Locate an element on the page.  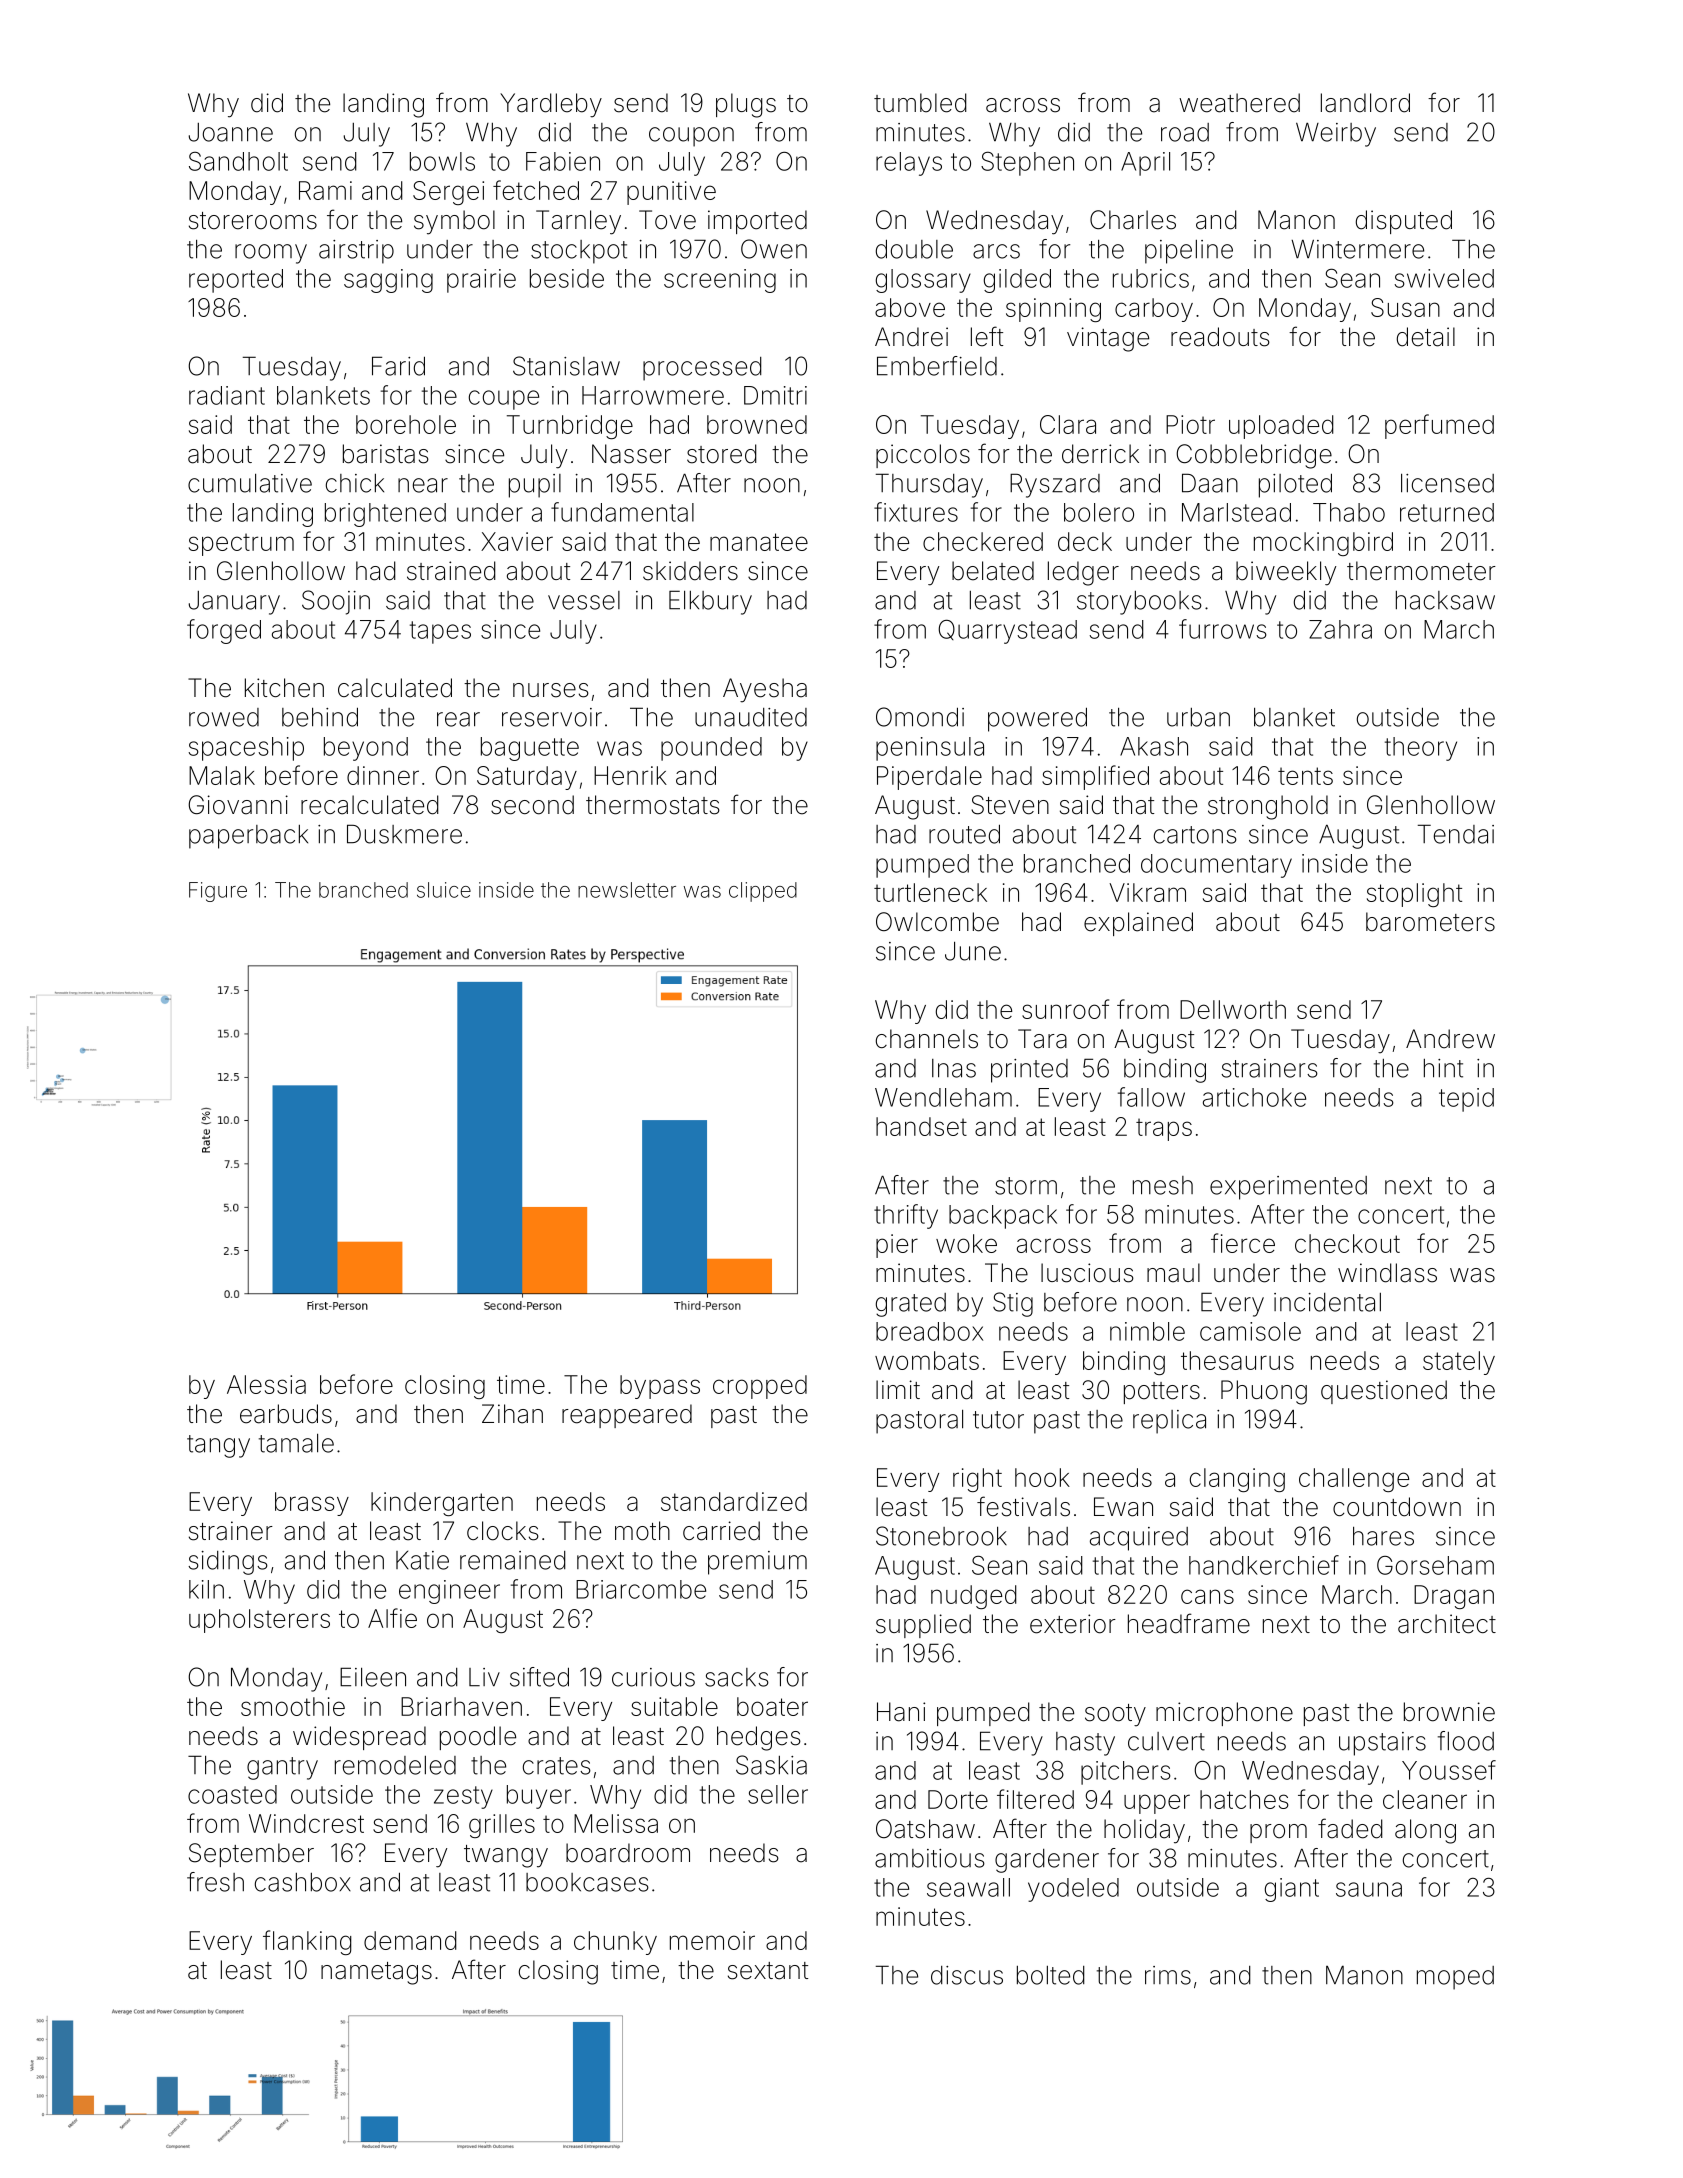
tepid is located at coordinates (1466, 1100).
